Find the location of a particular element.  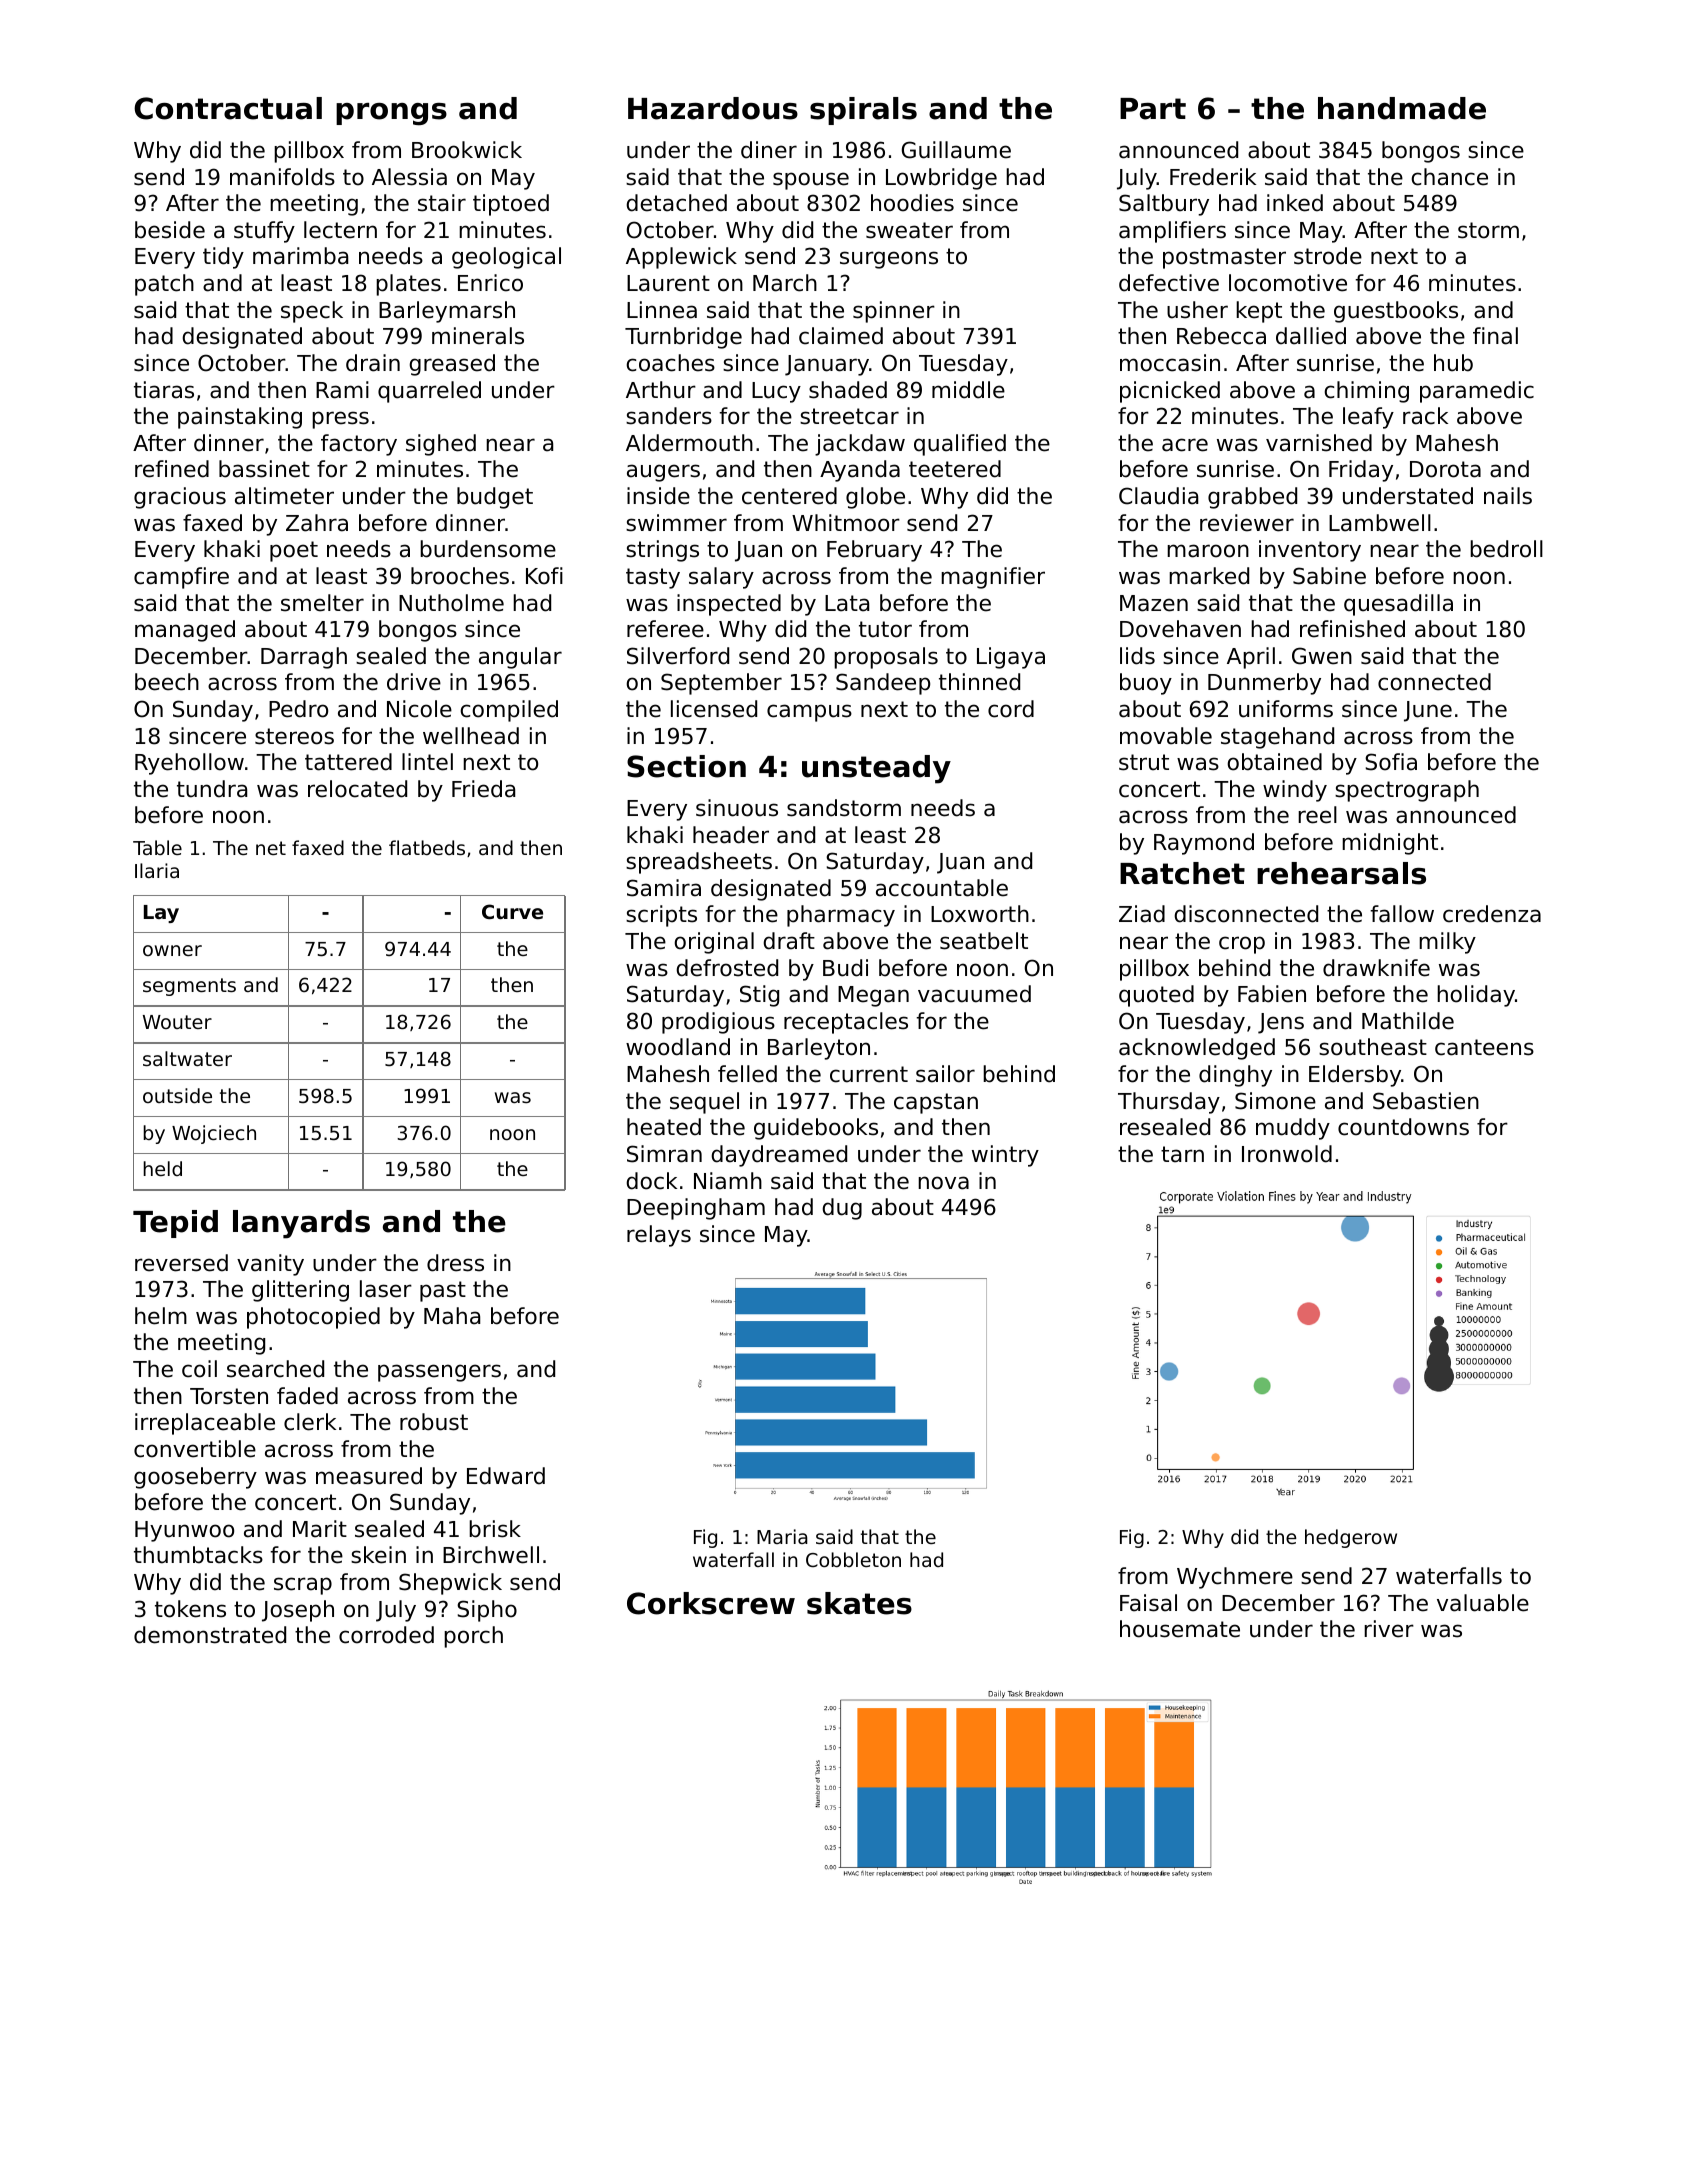

sweater is located at coordinates (909, 230).
